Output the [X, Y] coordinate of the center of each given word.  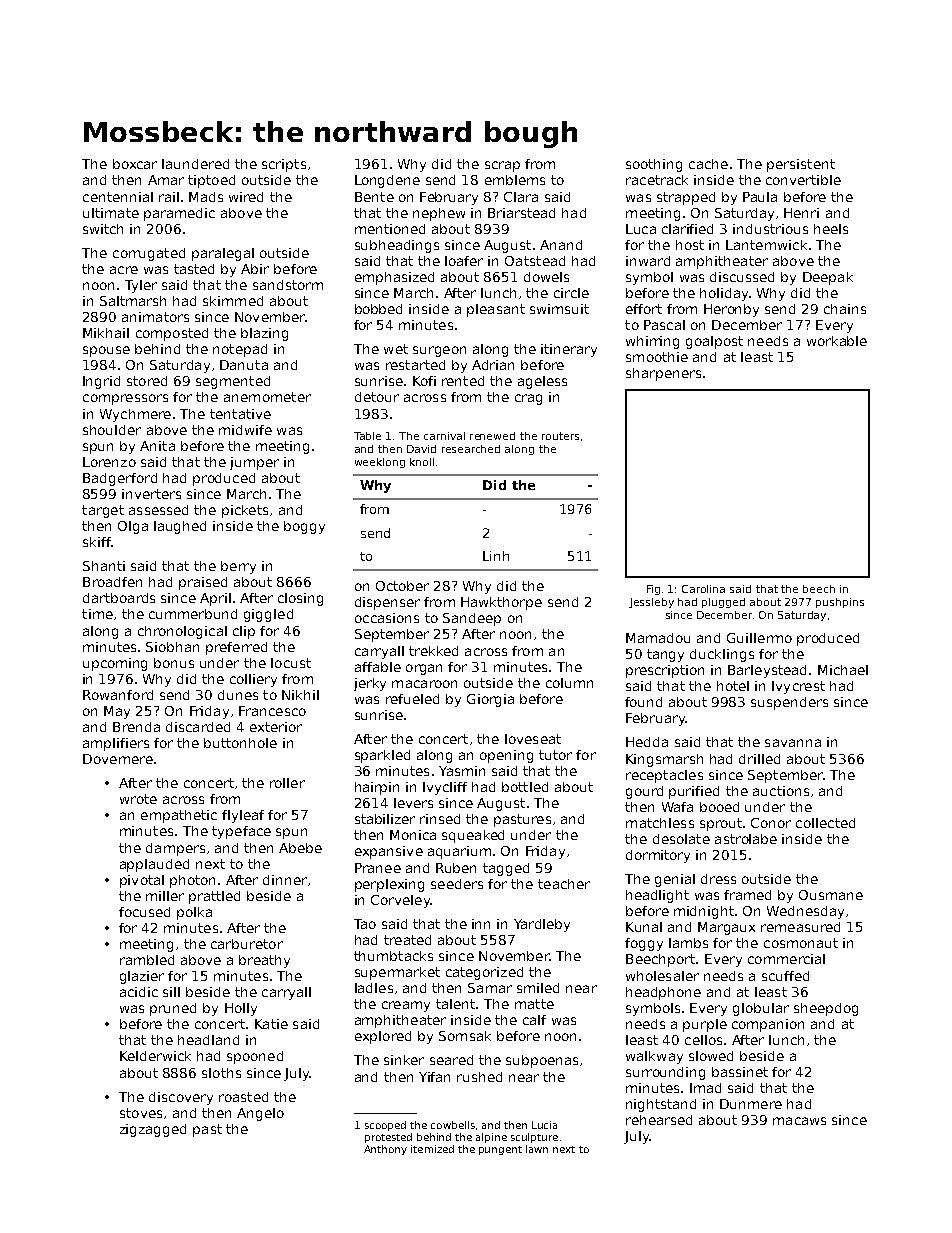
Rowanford [118, 695]
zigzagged [153, 1130]
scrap [502, 166]
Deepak [828, 278]
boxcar [135, 164]
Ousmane [831, 895]
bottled [525, 787]
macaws [799, 1121]
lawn [537, 1149]
